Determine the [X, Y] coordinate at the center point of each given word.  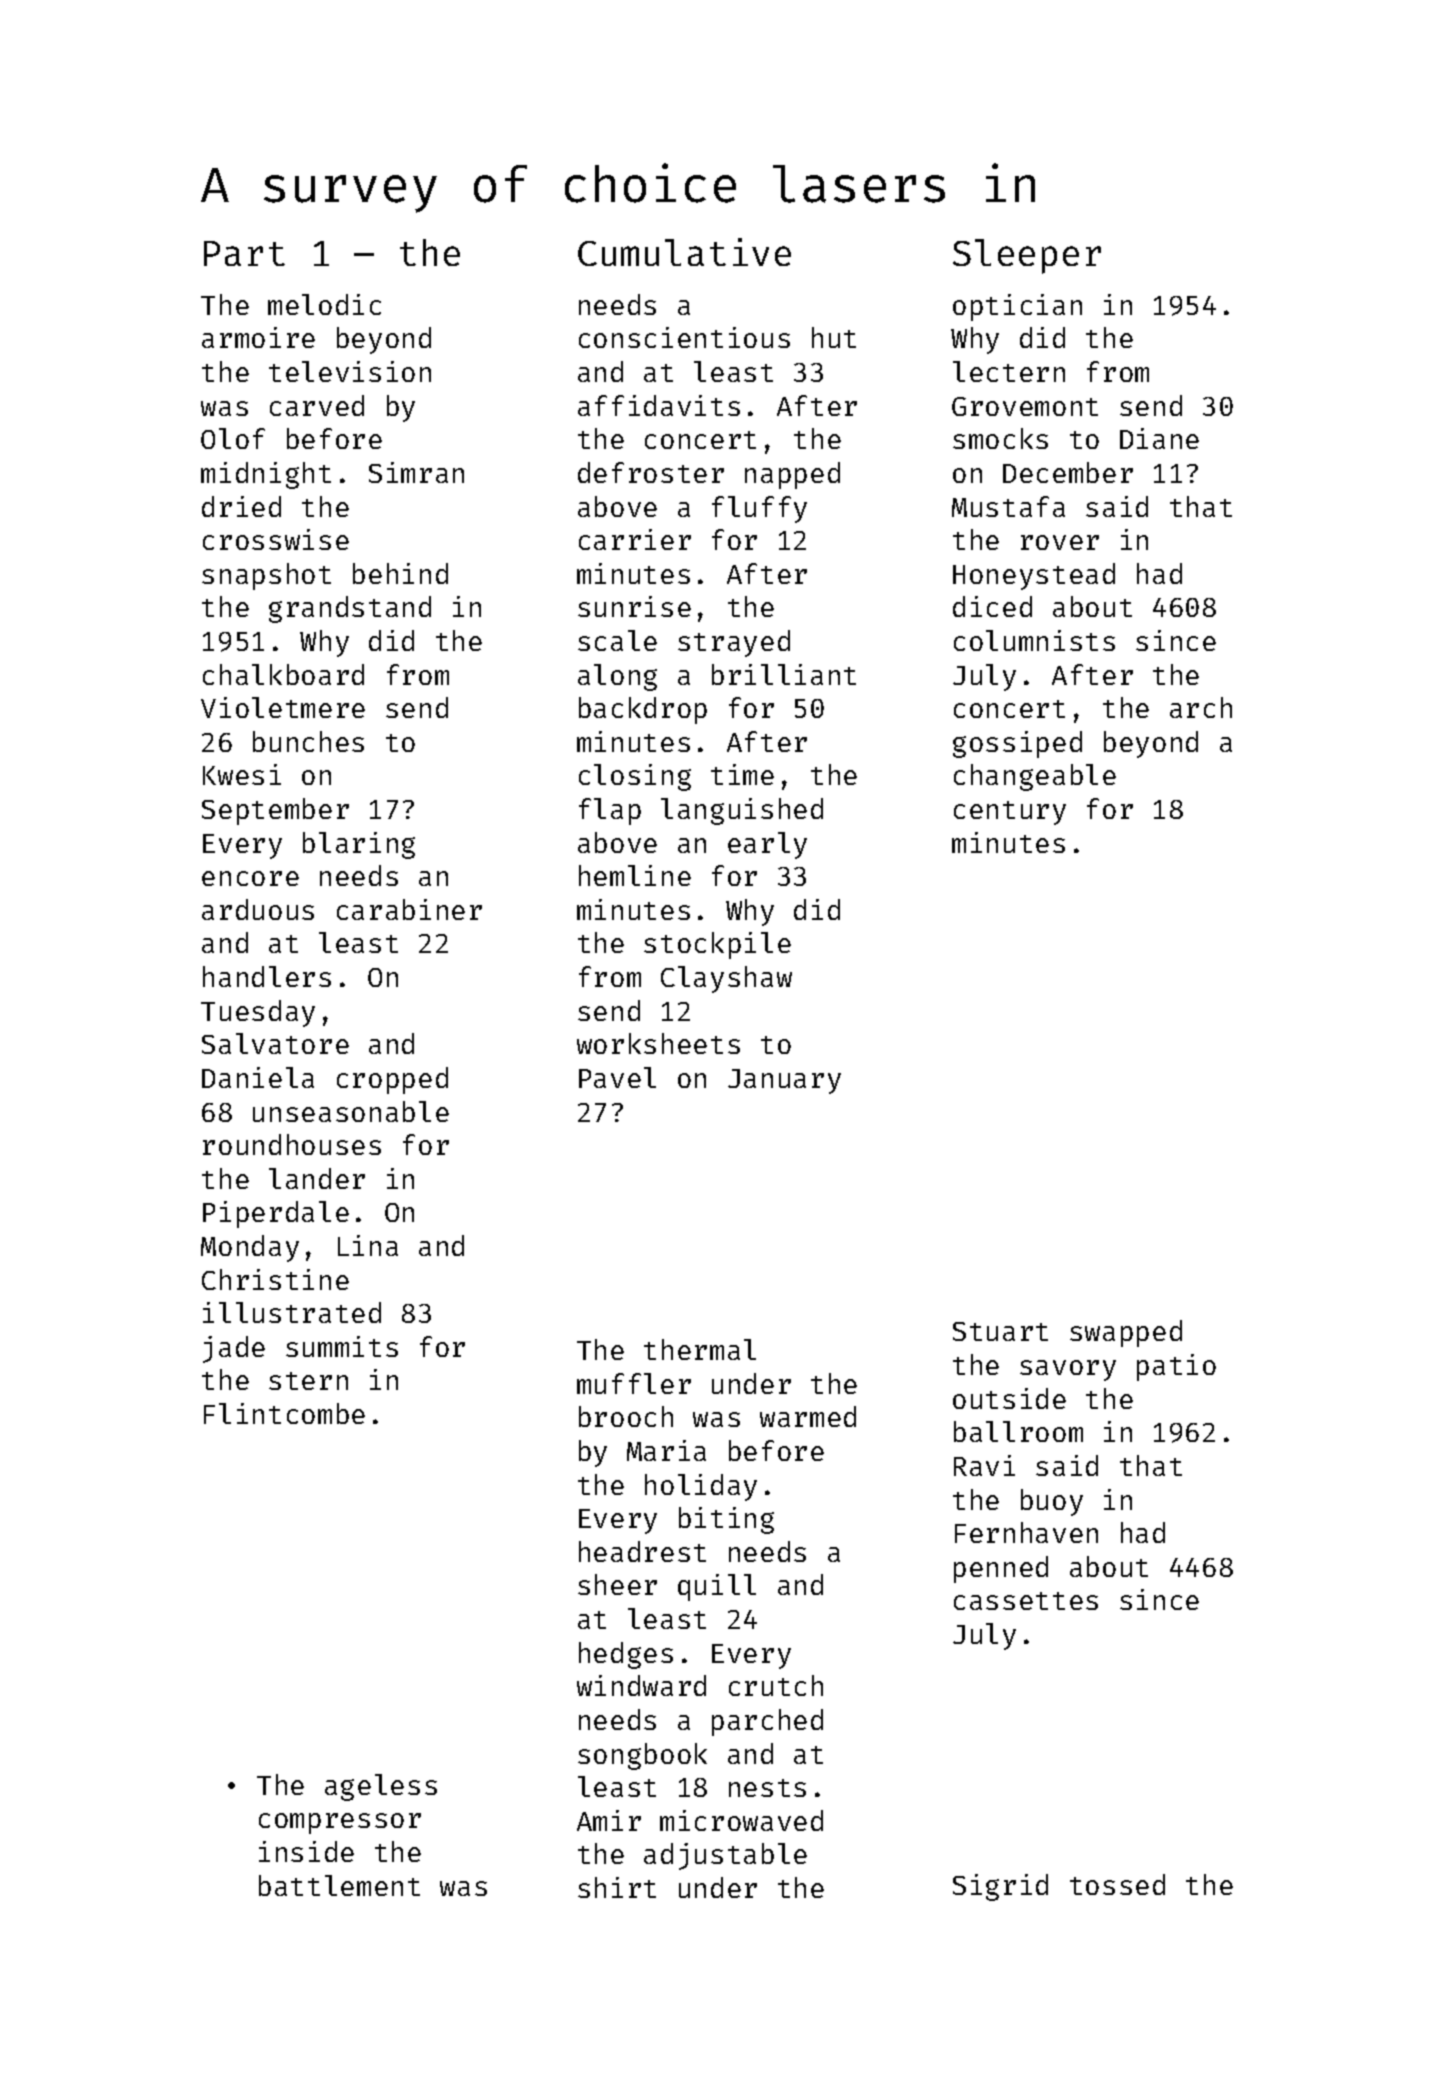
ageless [381, 1787]
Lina [368, 1245]
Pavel [617, 1077]
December [1068, 472]
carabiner [409, 909]
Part [244, 253]
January [784, 1081]
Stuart [1000, 1331]
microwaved [741, 1820]
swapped [1126, 1333]
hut [834, 337]
